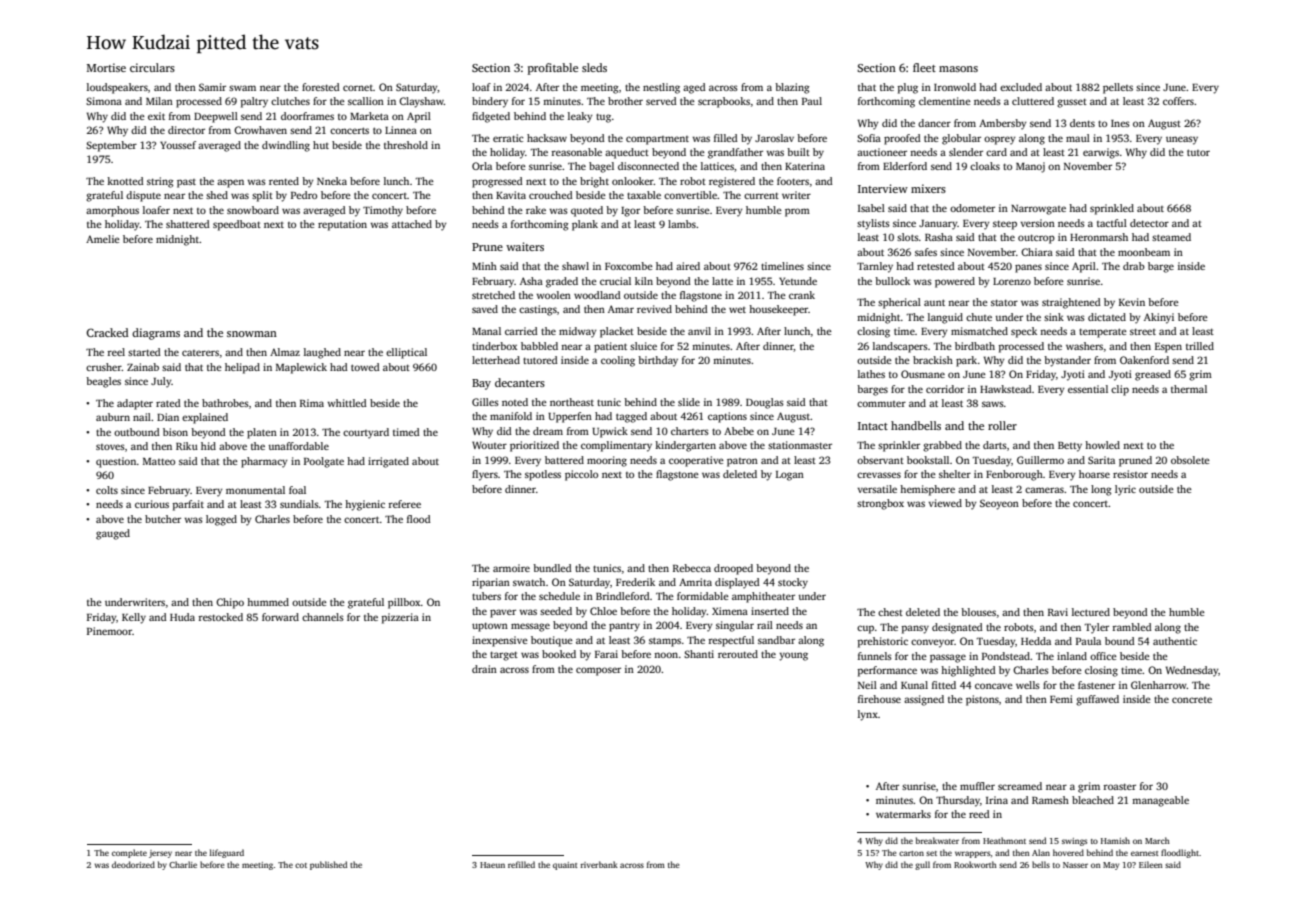  Describe the element at coordinates (955, 282) in the screenshot. I see `powered` at that location.
